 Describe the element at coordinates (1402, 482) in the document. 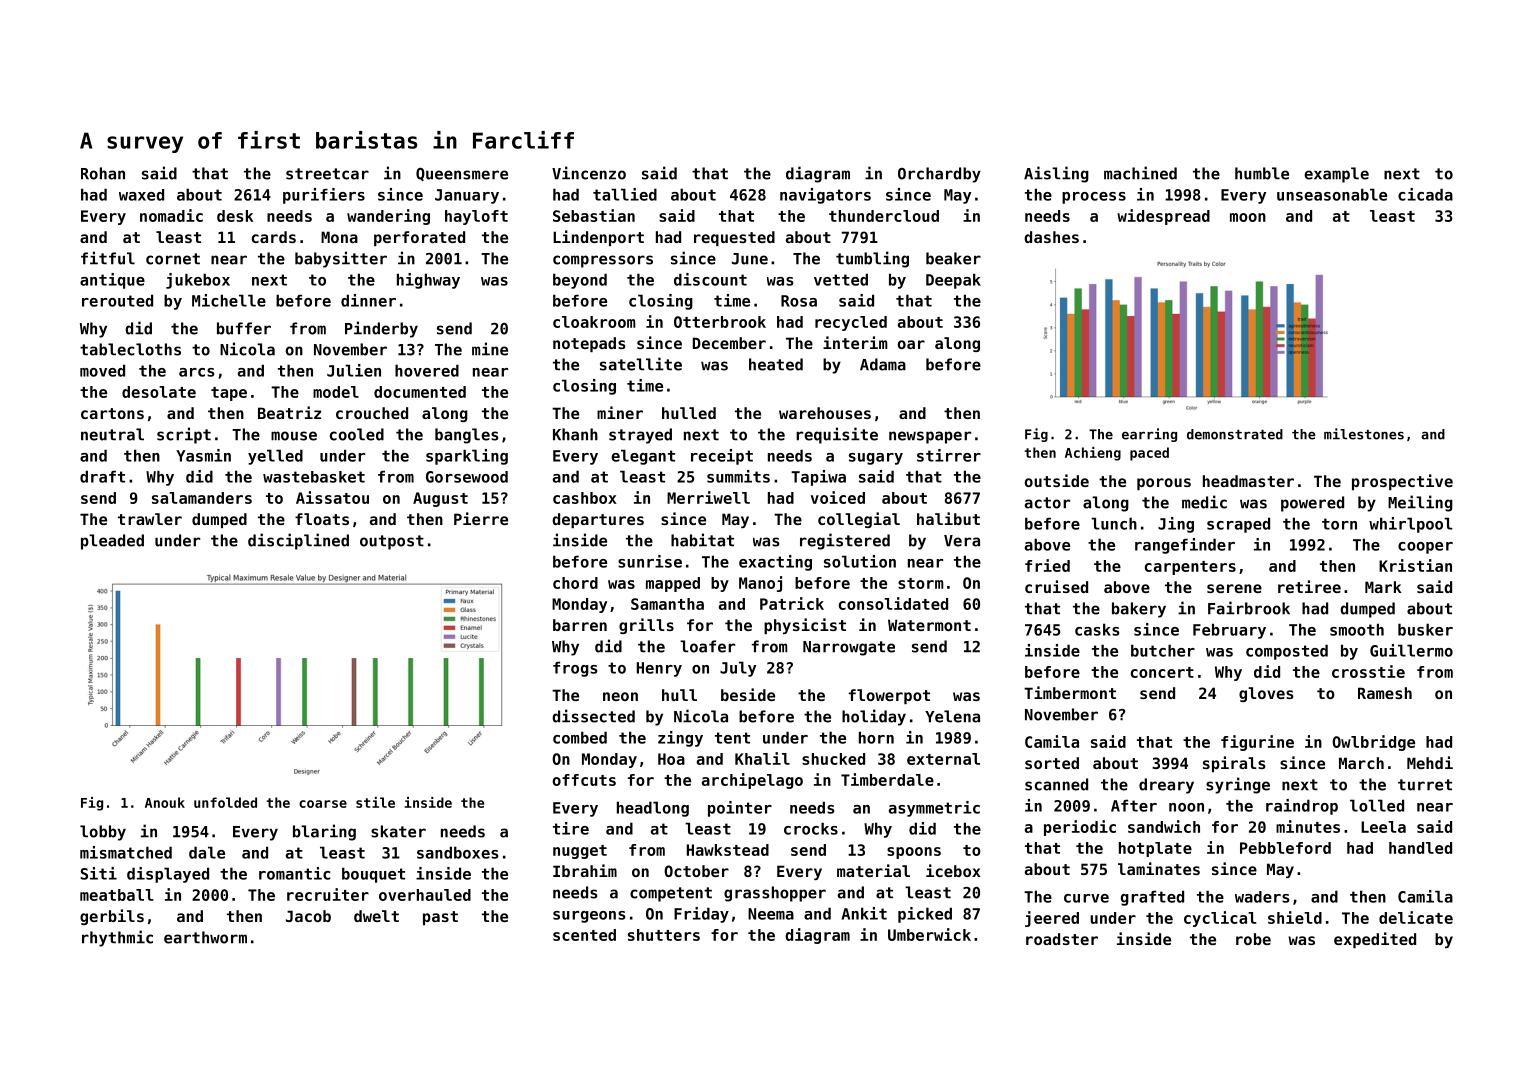

I see `prospective` at that location.
